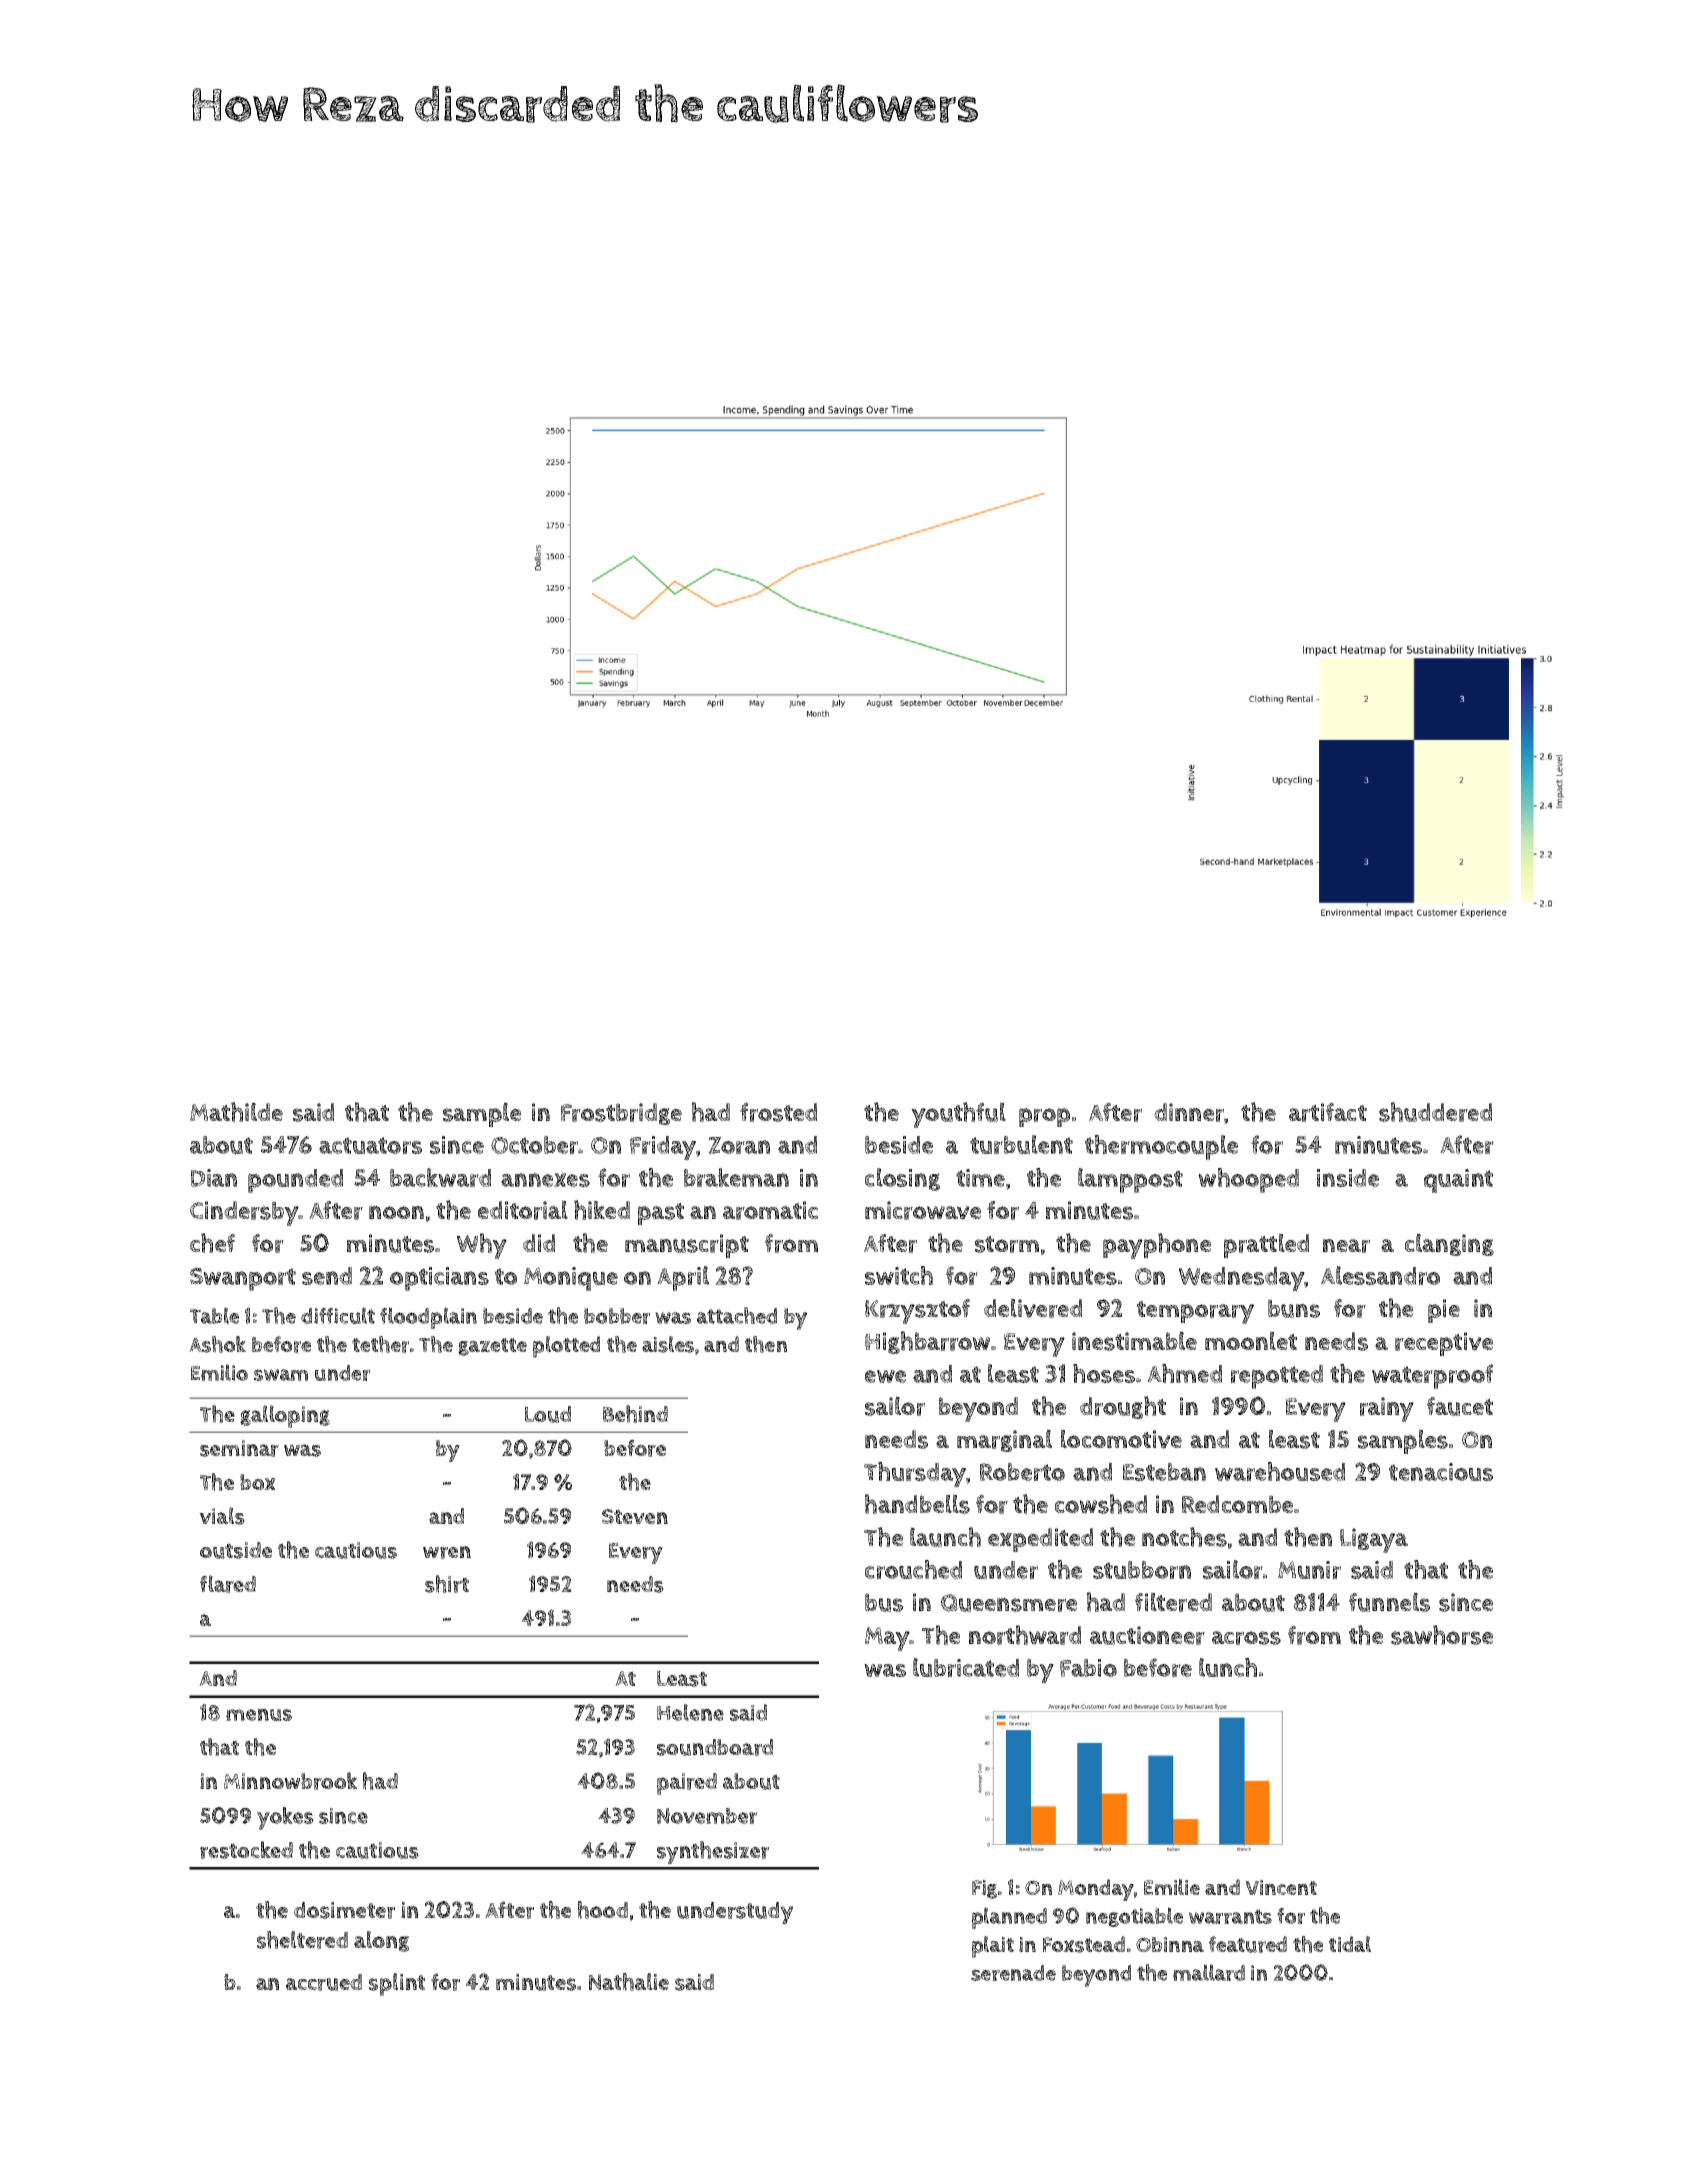  Describe the element at coordinates (246, 1850) in the page. I see `restocked` at that location.
